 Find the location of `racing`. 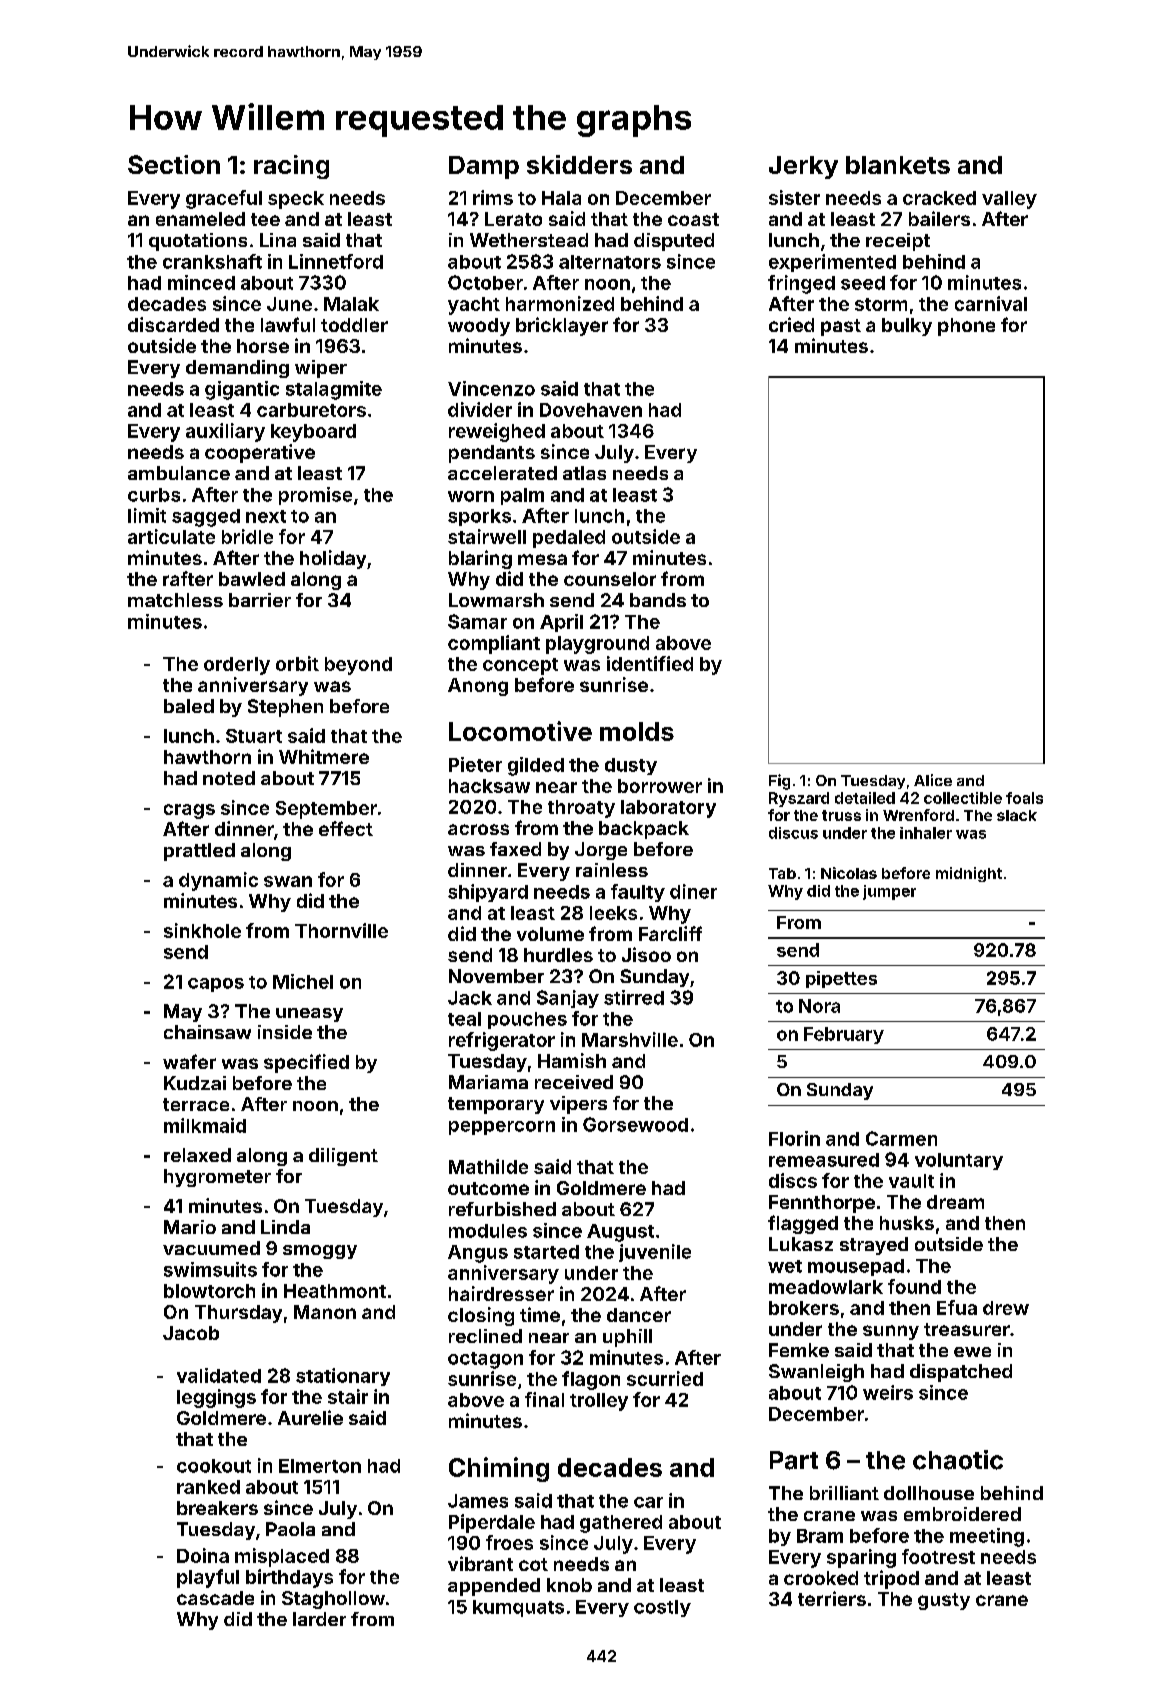

racing is located at coordinates (291, 167).
